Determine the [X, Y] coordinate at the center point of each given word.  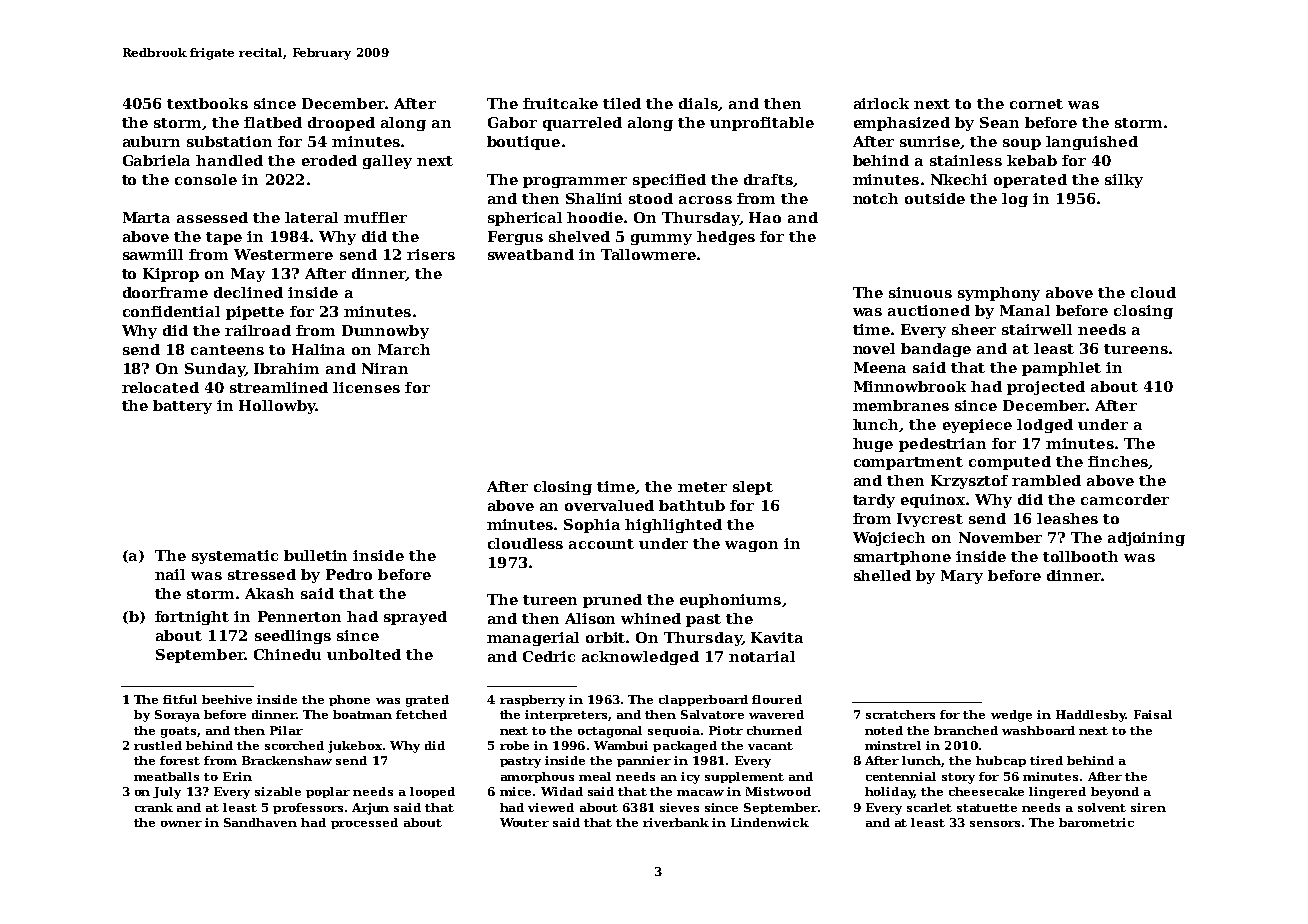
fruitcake [560, 103]
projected [1046, 388]
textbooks [207, 103]
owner [181, 824]
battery [182, 407]
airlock [881, 103]
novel [874, 348]
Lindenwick [770, 822]
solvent [1102, 807]
